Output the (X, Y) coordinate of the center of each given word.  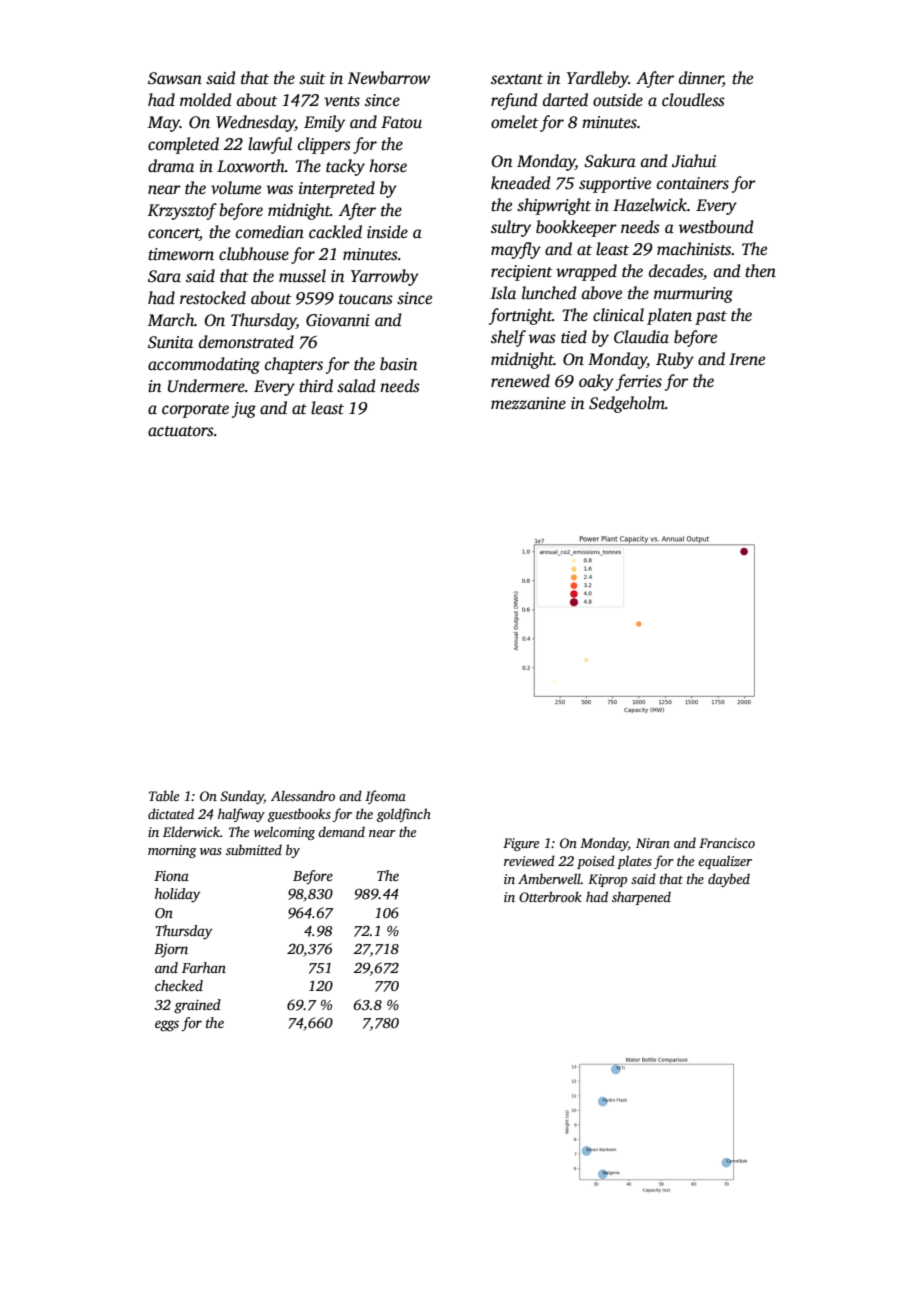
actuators (181, 431)
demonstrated (246, 342)
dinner (701, 79)
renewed (520, 381)
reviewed (529, 860)
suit (312, 78)
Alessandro (303, 795)
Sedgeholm (627, 404)
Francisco (727, 843)
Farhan (204, 967)
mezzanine (528, 403)
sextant (517, 79)
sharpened (641, 898)
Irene (747, 359)
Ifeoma (385, 797)
